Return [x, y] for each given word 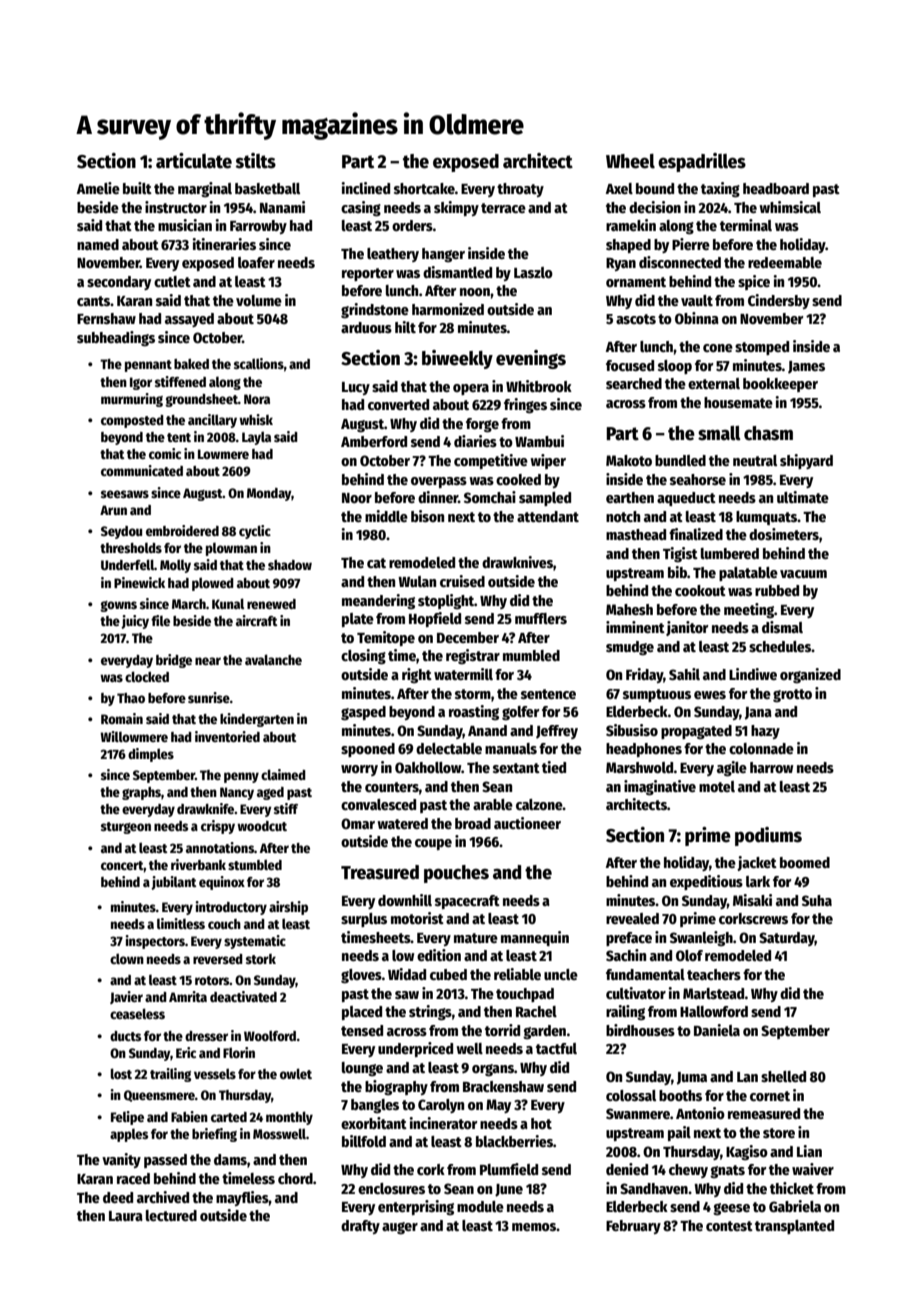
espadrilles [702, 162]
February [633, 1227]
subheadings [116, 338]
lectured [171, 1215]
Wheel [630, 161]
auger [400, 1228]
